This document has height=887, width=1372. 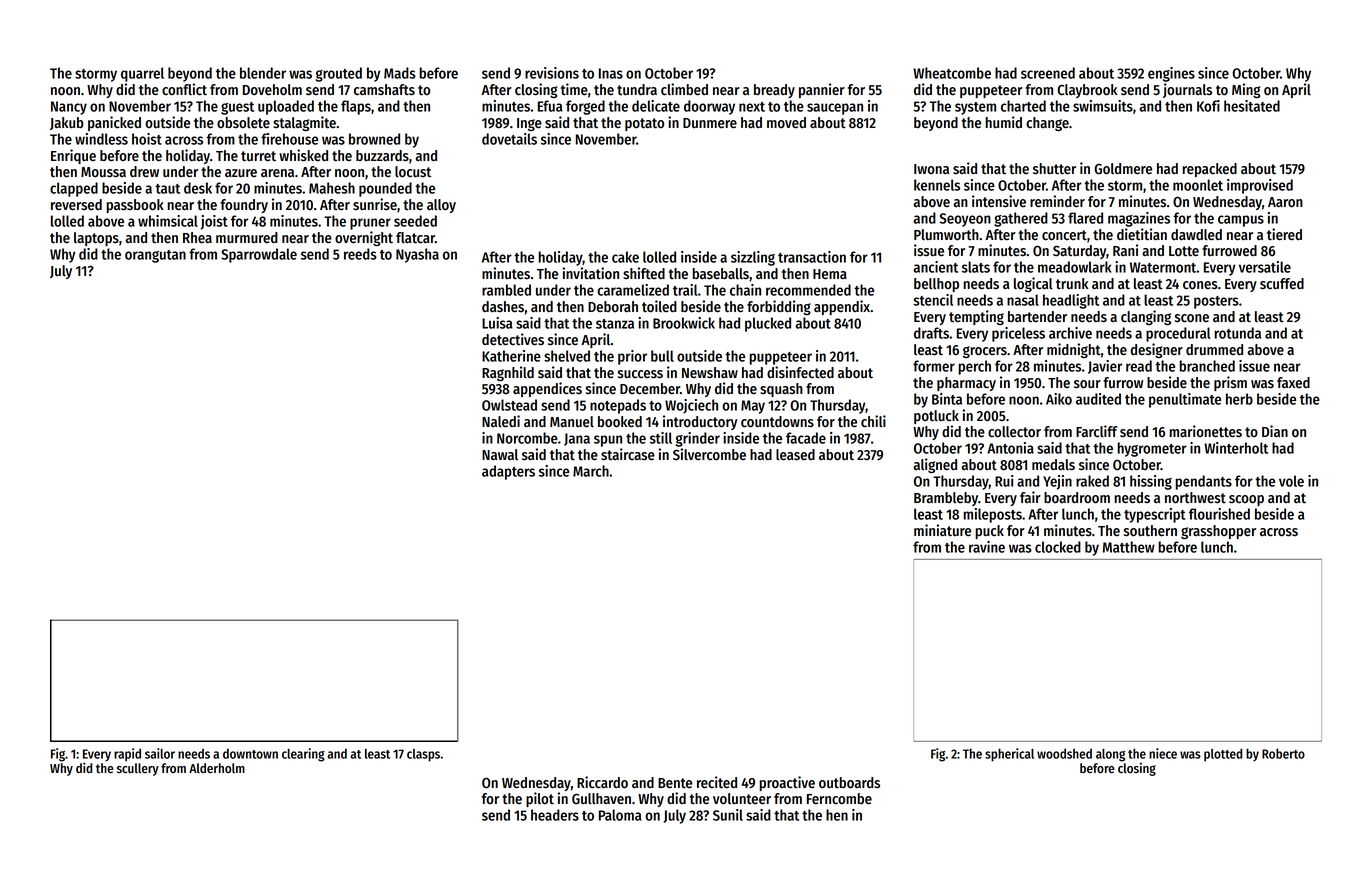 What do you see at coordinates (1241, 221) in the document?
I see `campus` at bounding box center [1241, 221].
